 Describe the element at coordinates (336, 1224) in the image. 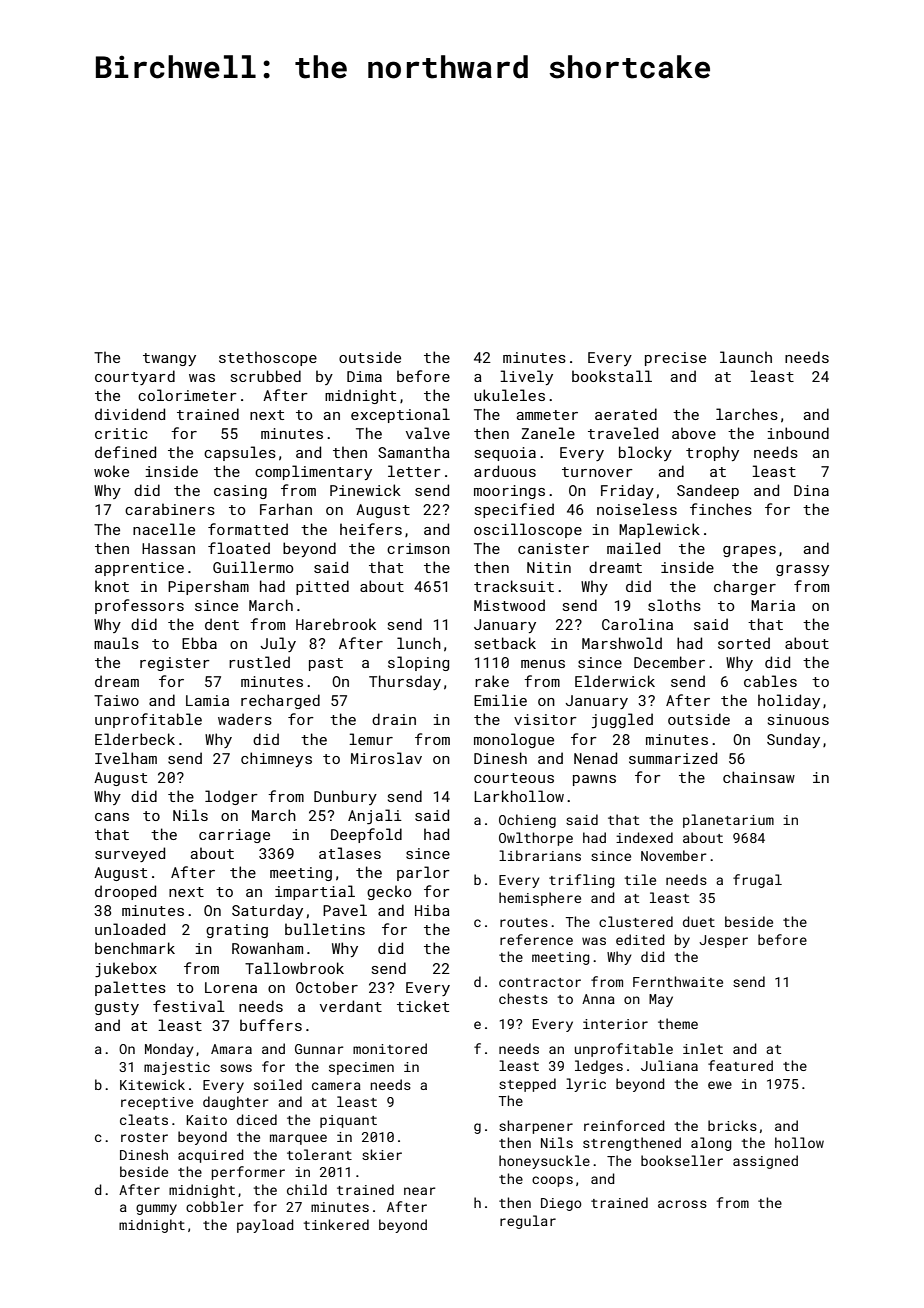

I see `tinkered` at that location.
